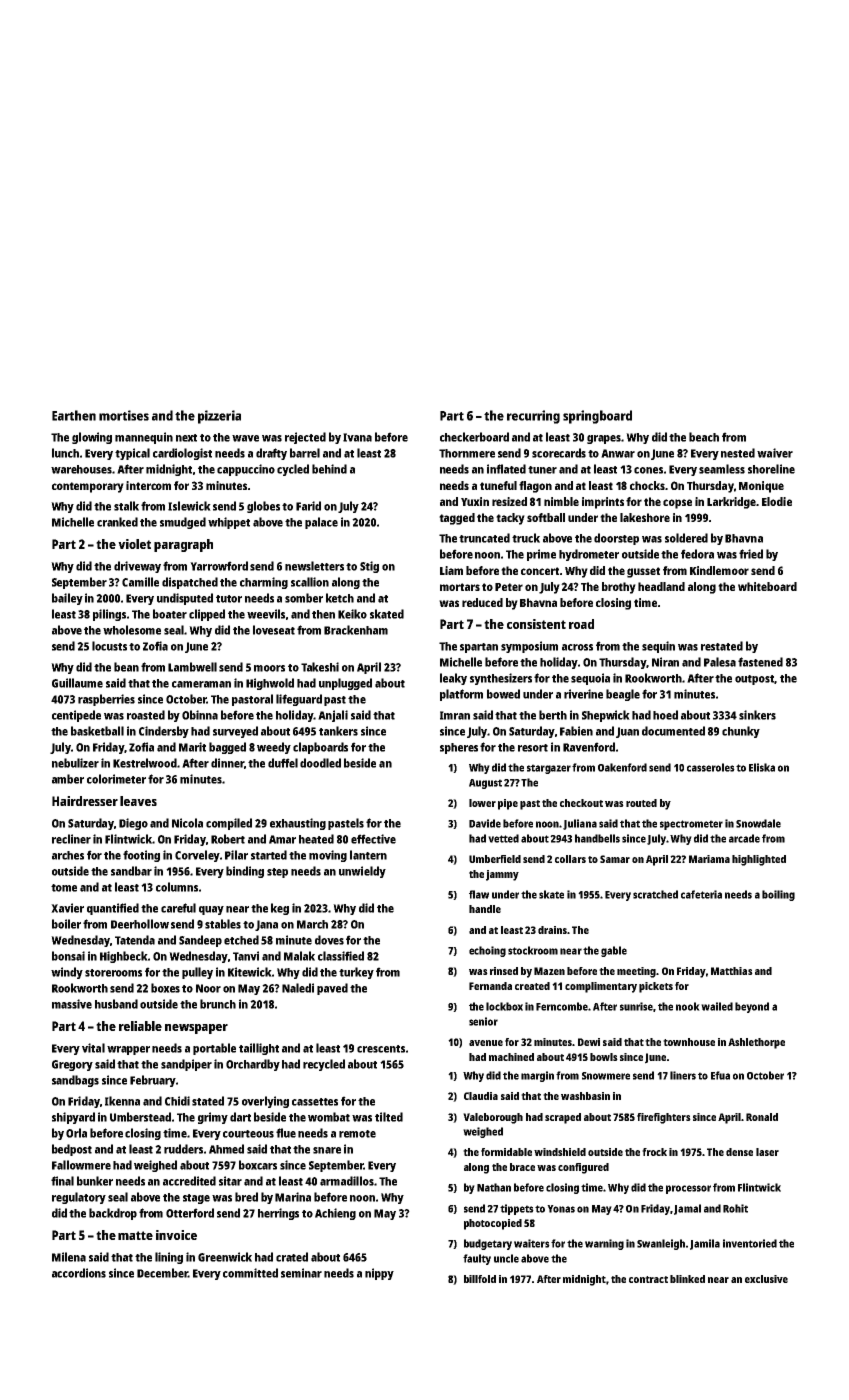  I want to click on highlighted, so click(759, 860).
